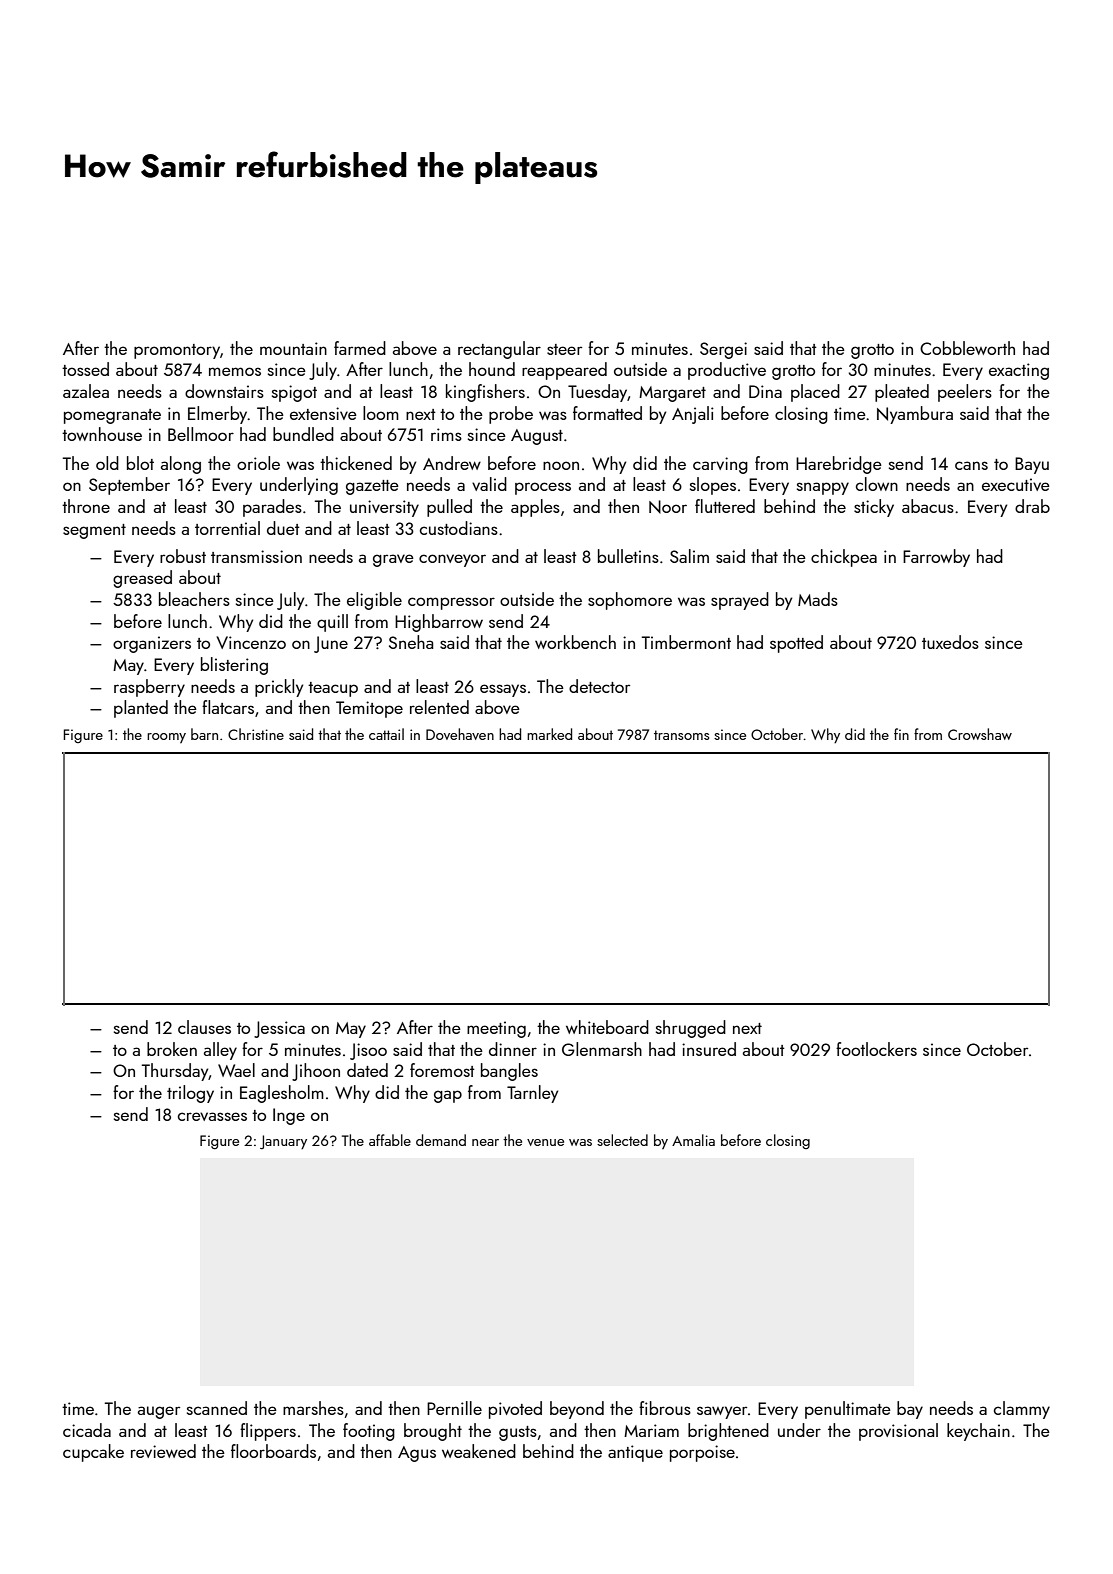  Describe the element at coordinates (599, 686) in the screenshot. I see `detector` at that location.
